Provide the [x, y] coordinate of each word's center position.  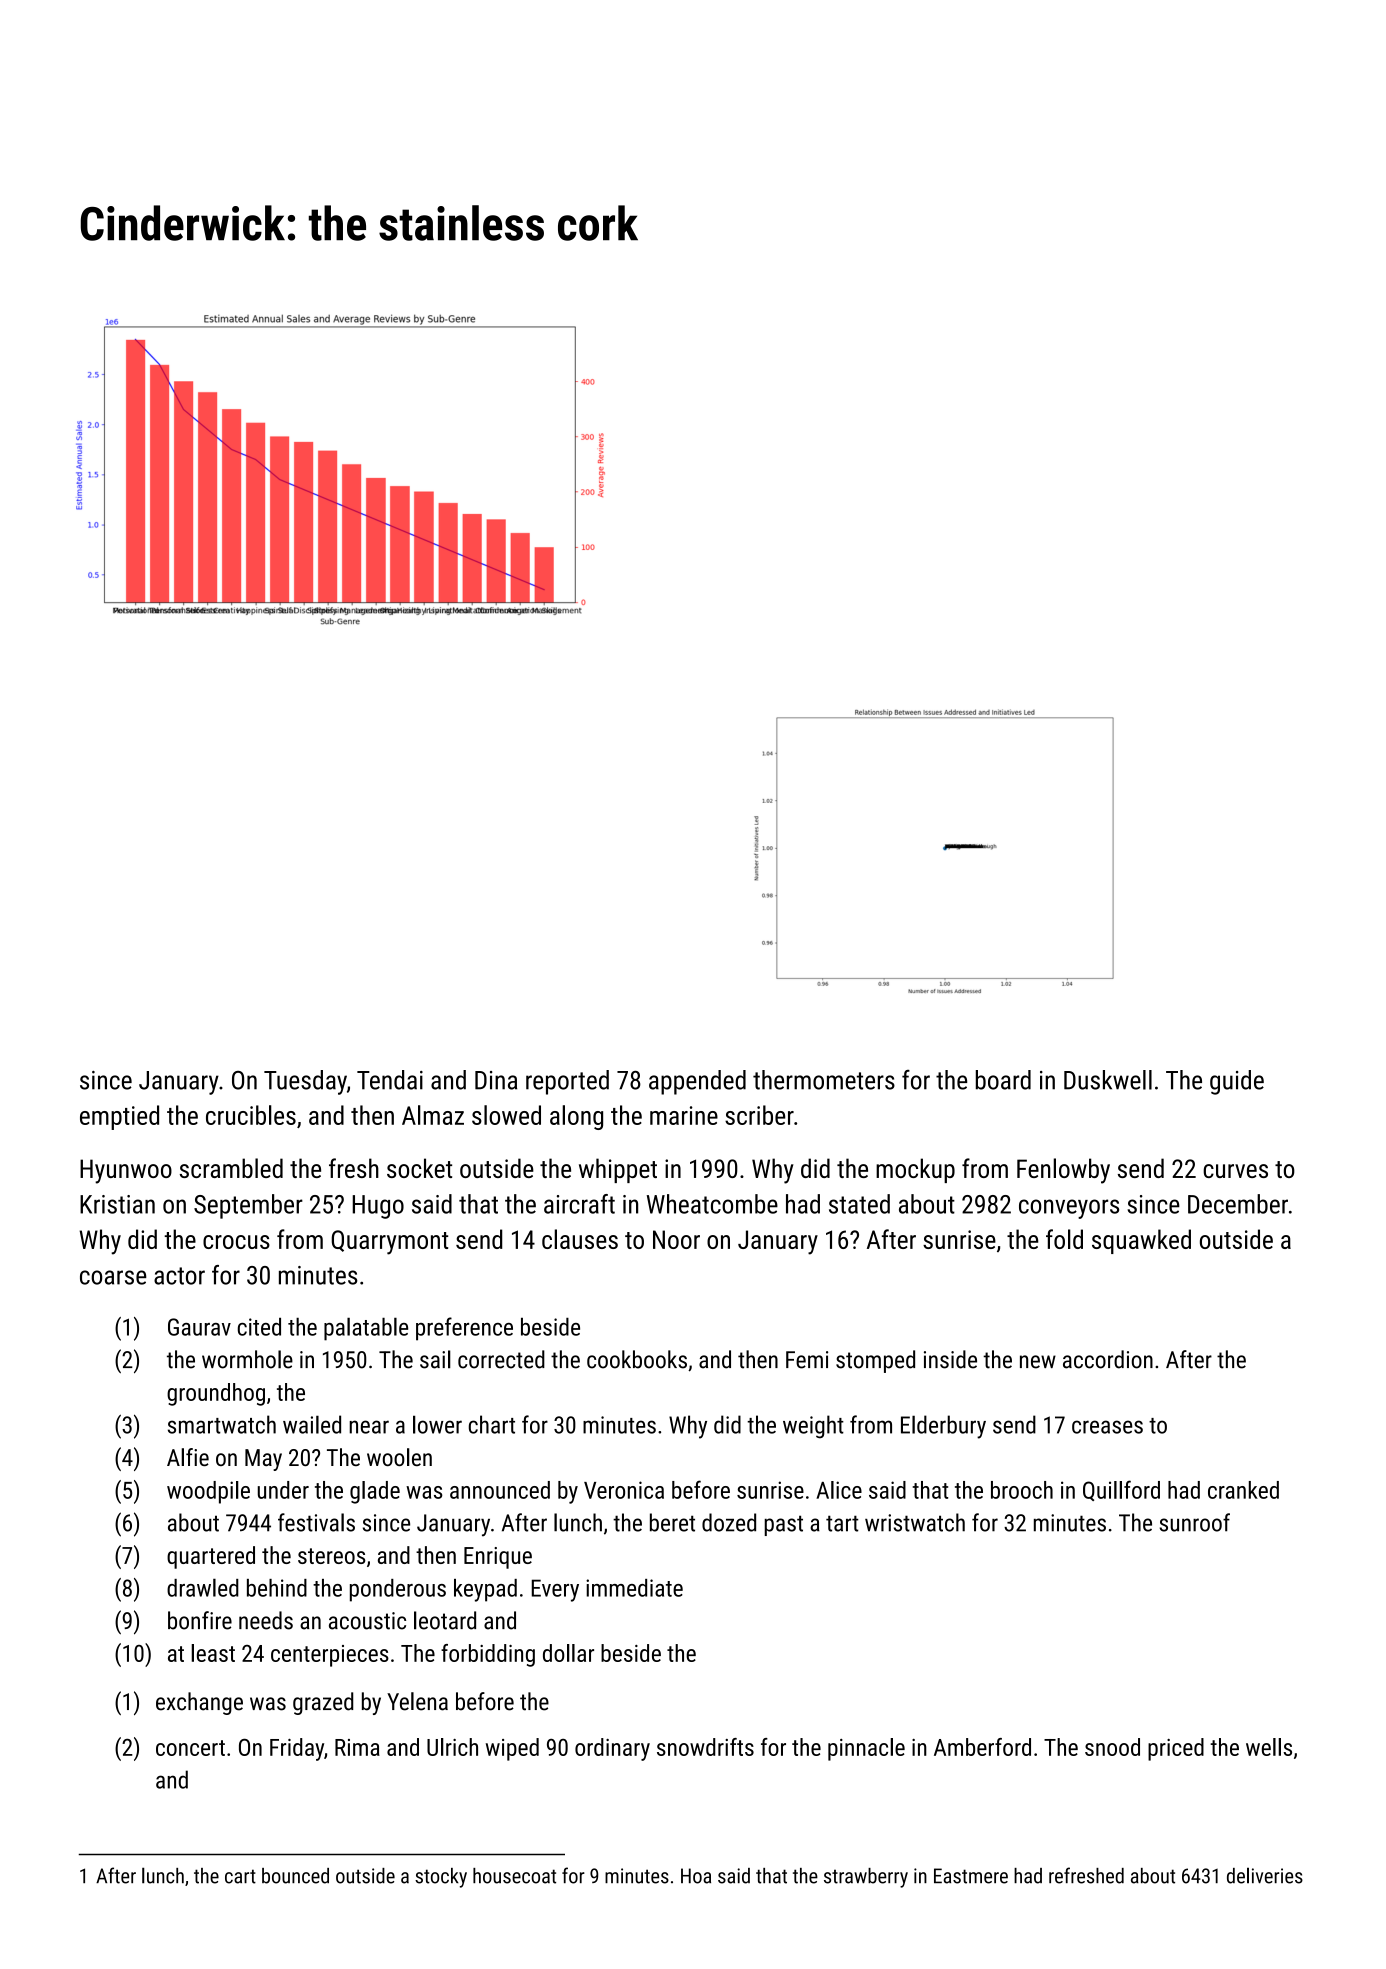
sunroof [1195, 1522]
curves [1235, 1171]
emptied [119, 1117]
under [283, 1490]
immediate [634, 1588]
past [784, 1525]
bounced [295, 1876]
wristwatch [915, 1522]
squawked [1141, 1241]
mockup [915, 1170]
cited [259, 1327]
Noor [676, 1239]
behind [277, 1588]
